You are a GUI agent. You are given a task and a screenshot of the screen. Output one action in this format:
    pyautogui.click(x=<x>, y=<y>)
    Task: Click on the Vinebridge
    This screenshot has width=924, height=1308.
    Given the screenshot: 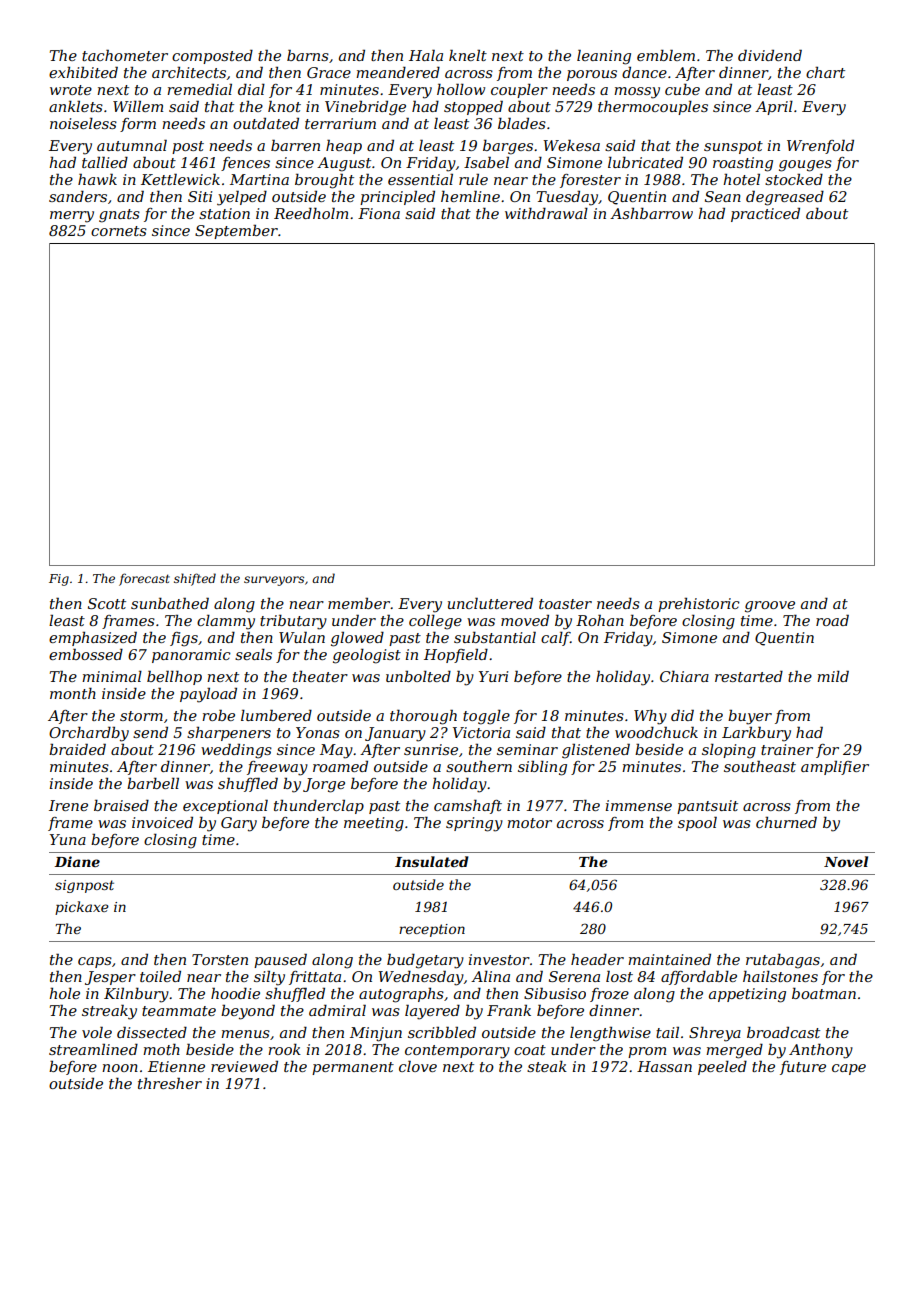 What is the action you would take?
    pyautogui.click(x=365, y=108)
